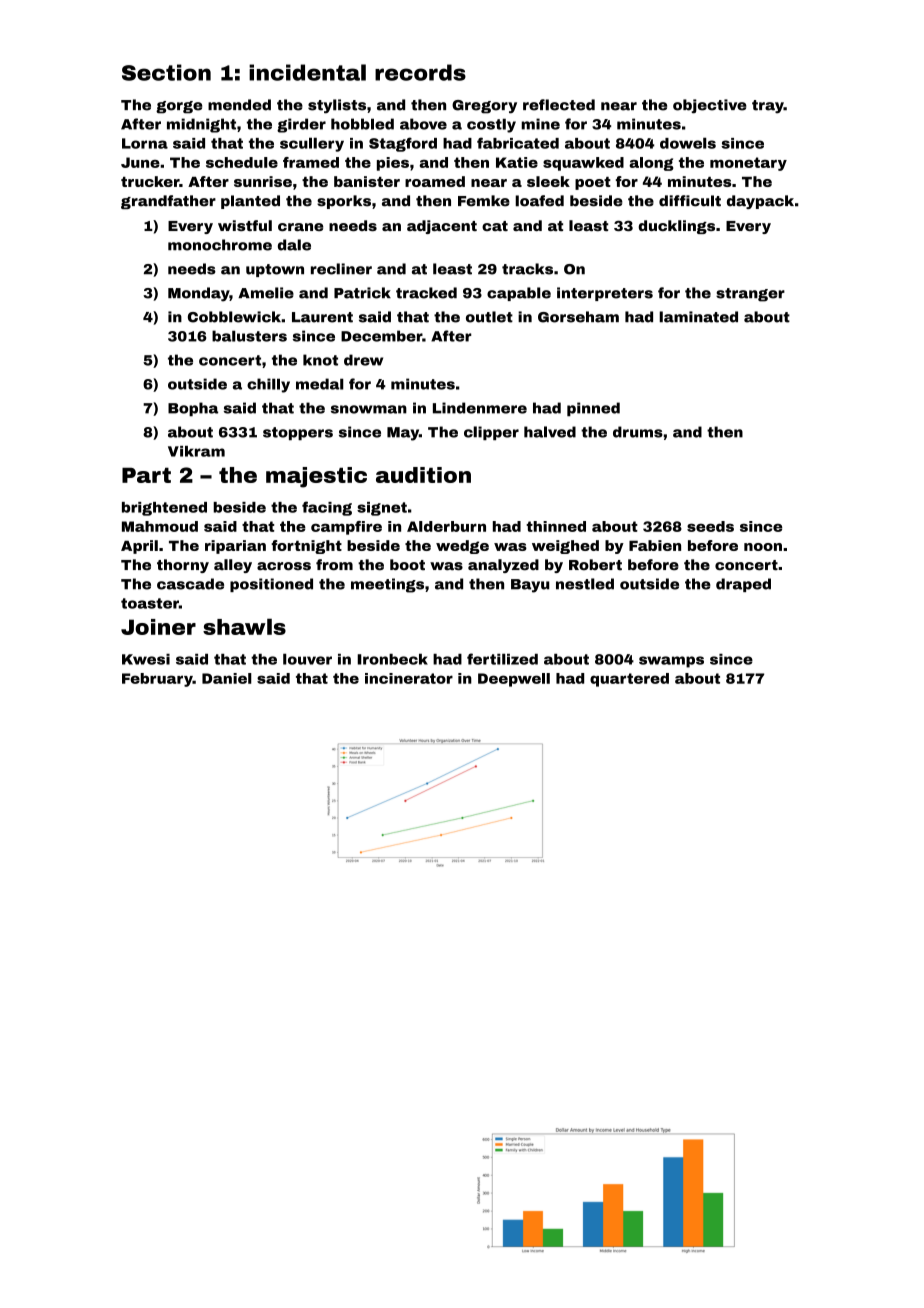 The image size is (924, 1308). I want to click on objective, so click(710, 106).
